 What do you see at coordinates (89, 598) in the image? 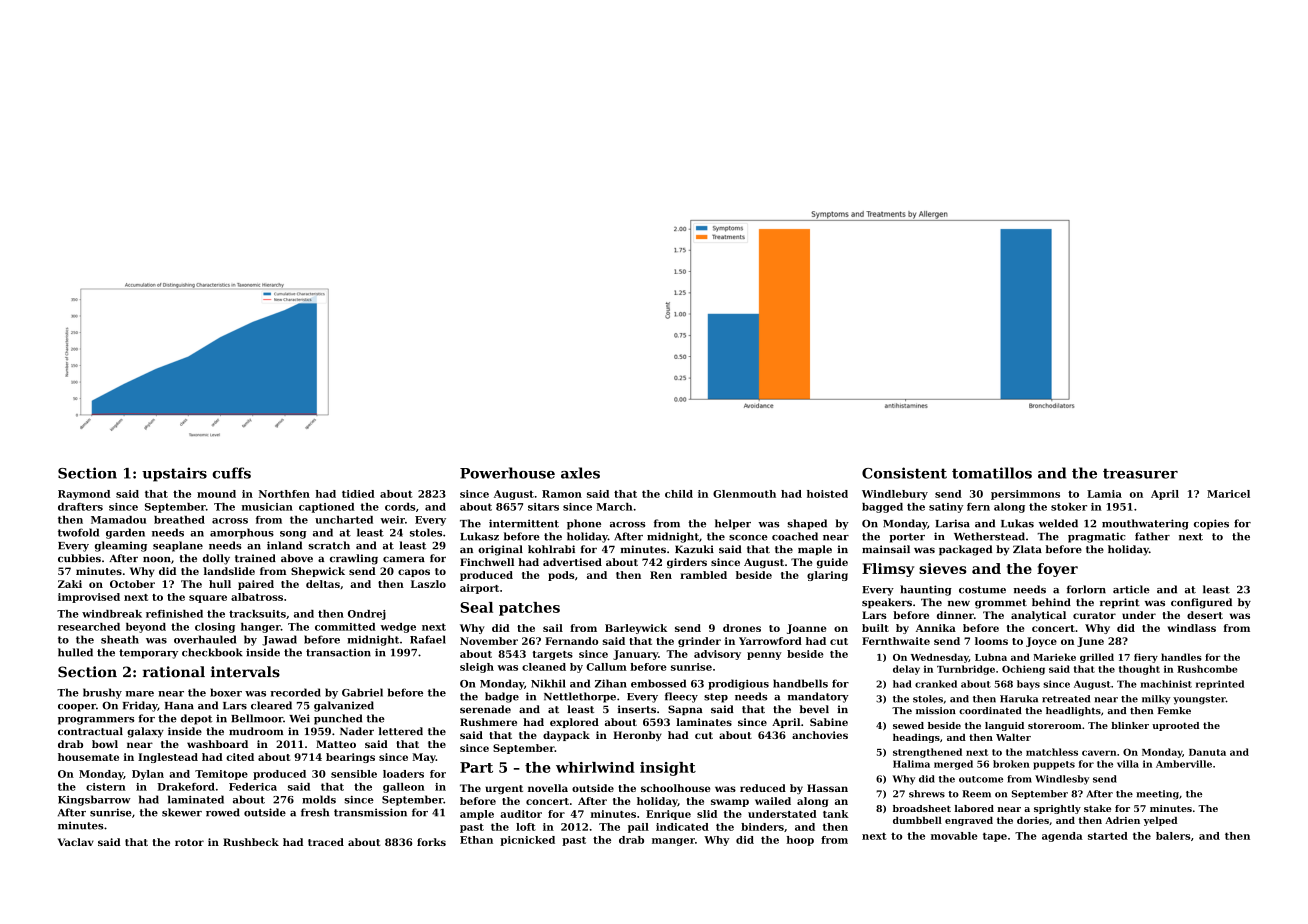
I see `improvised` at bounding box center [89, 598].
